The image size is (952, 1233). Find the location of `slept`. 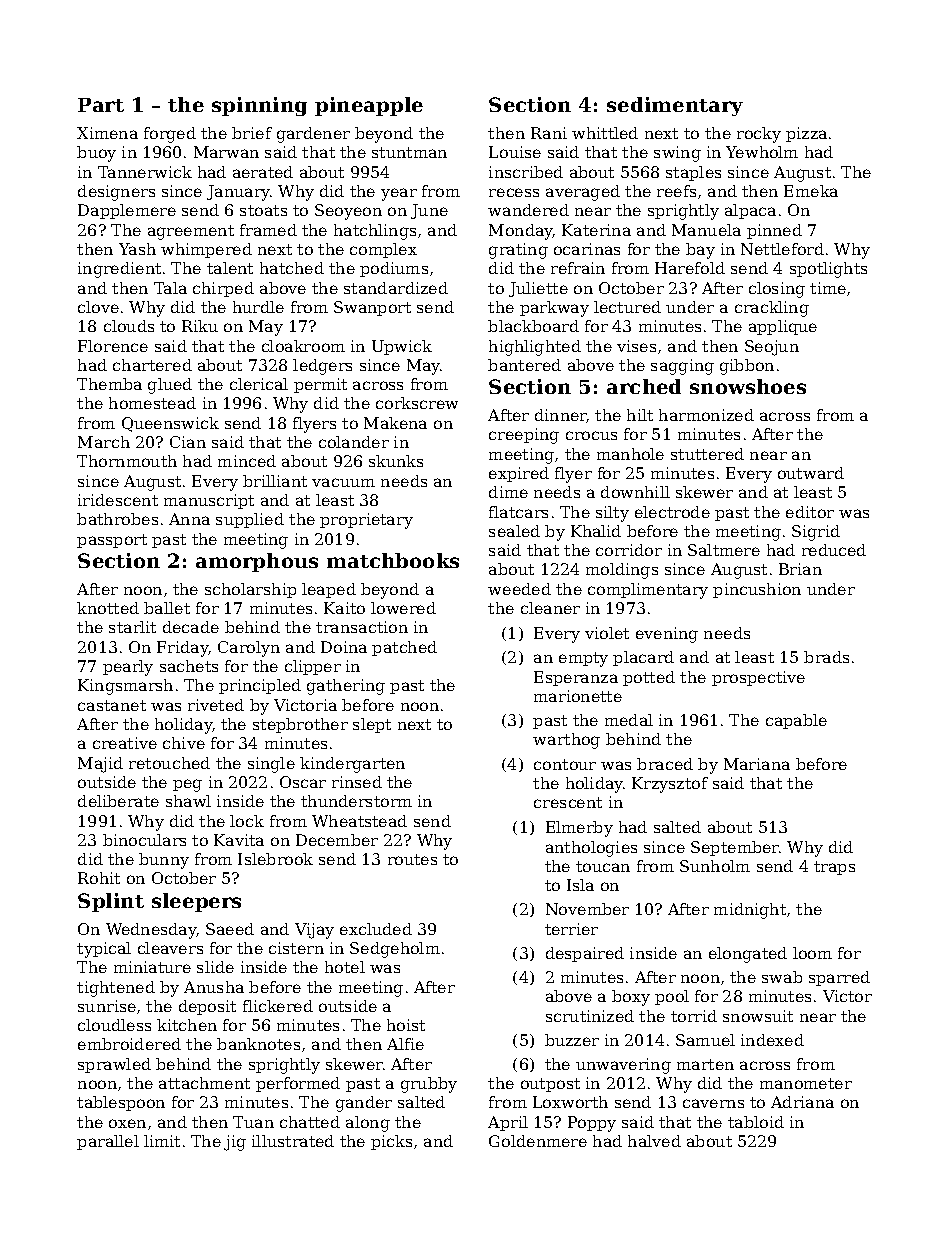

slept is located at coordinates (372, 725).
